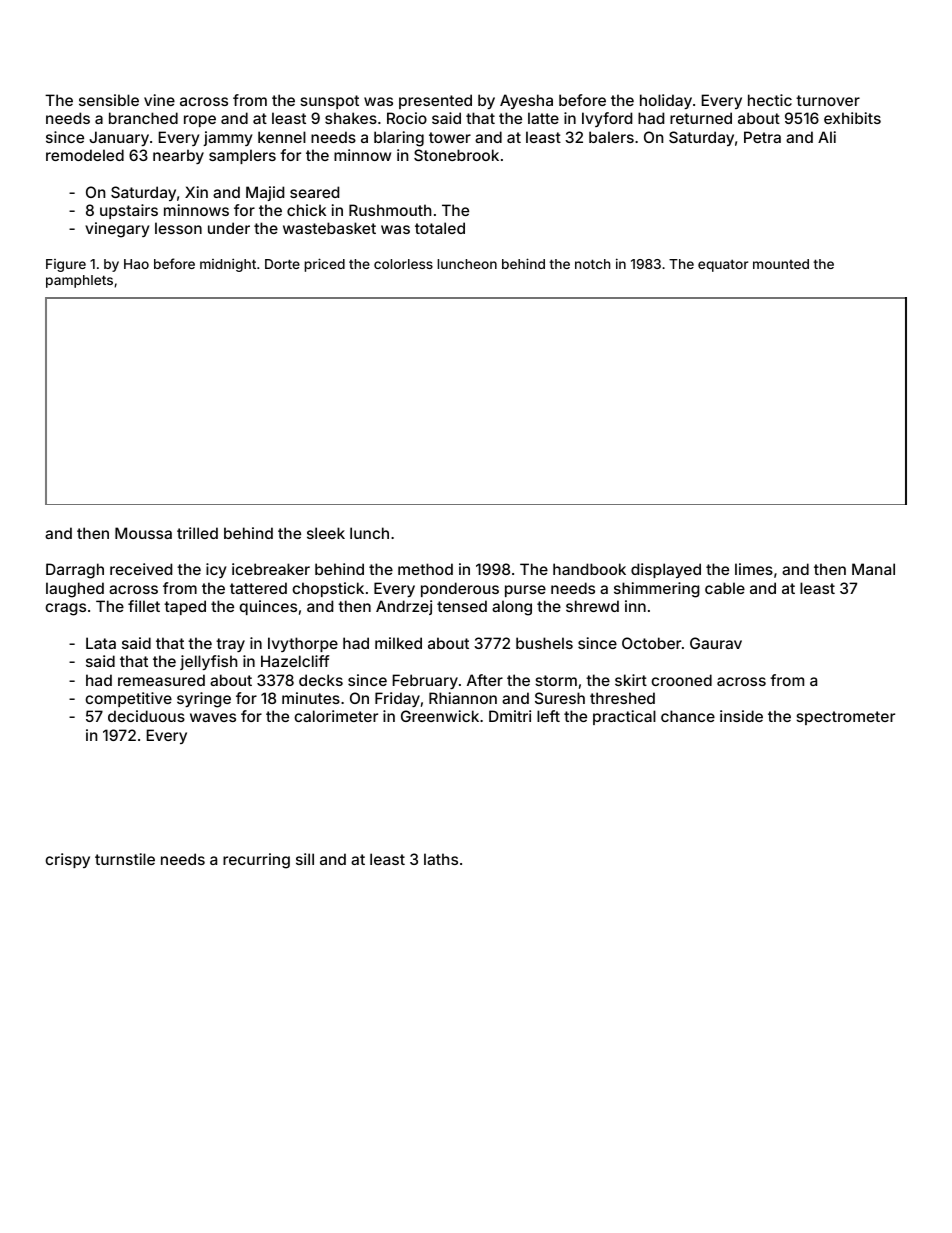 This page has height=1233, width=952. I want to click on waves, so click(213, 717).
